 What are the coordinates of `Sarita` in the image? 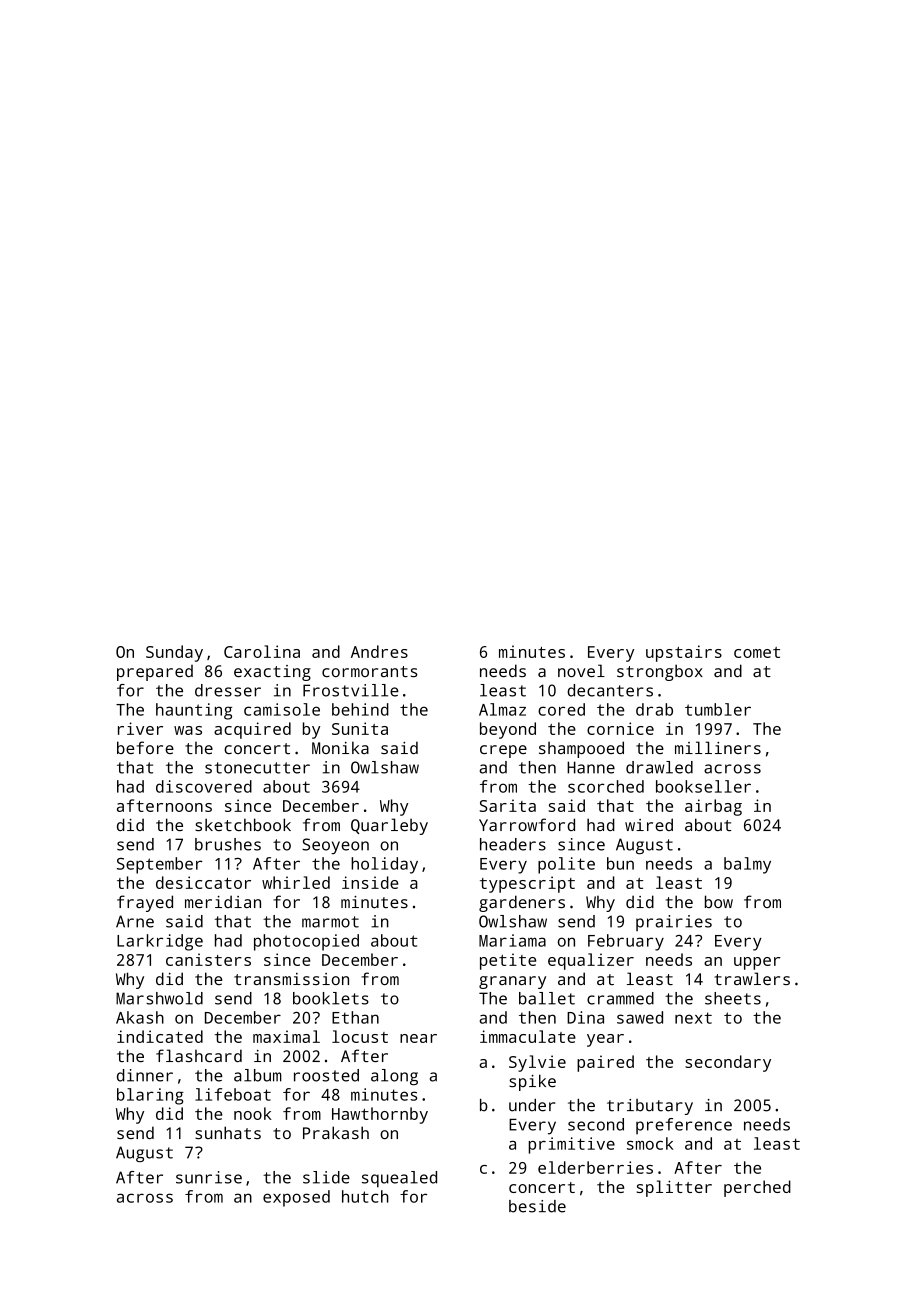 It's located at (508, 805).
